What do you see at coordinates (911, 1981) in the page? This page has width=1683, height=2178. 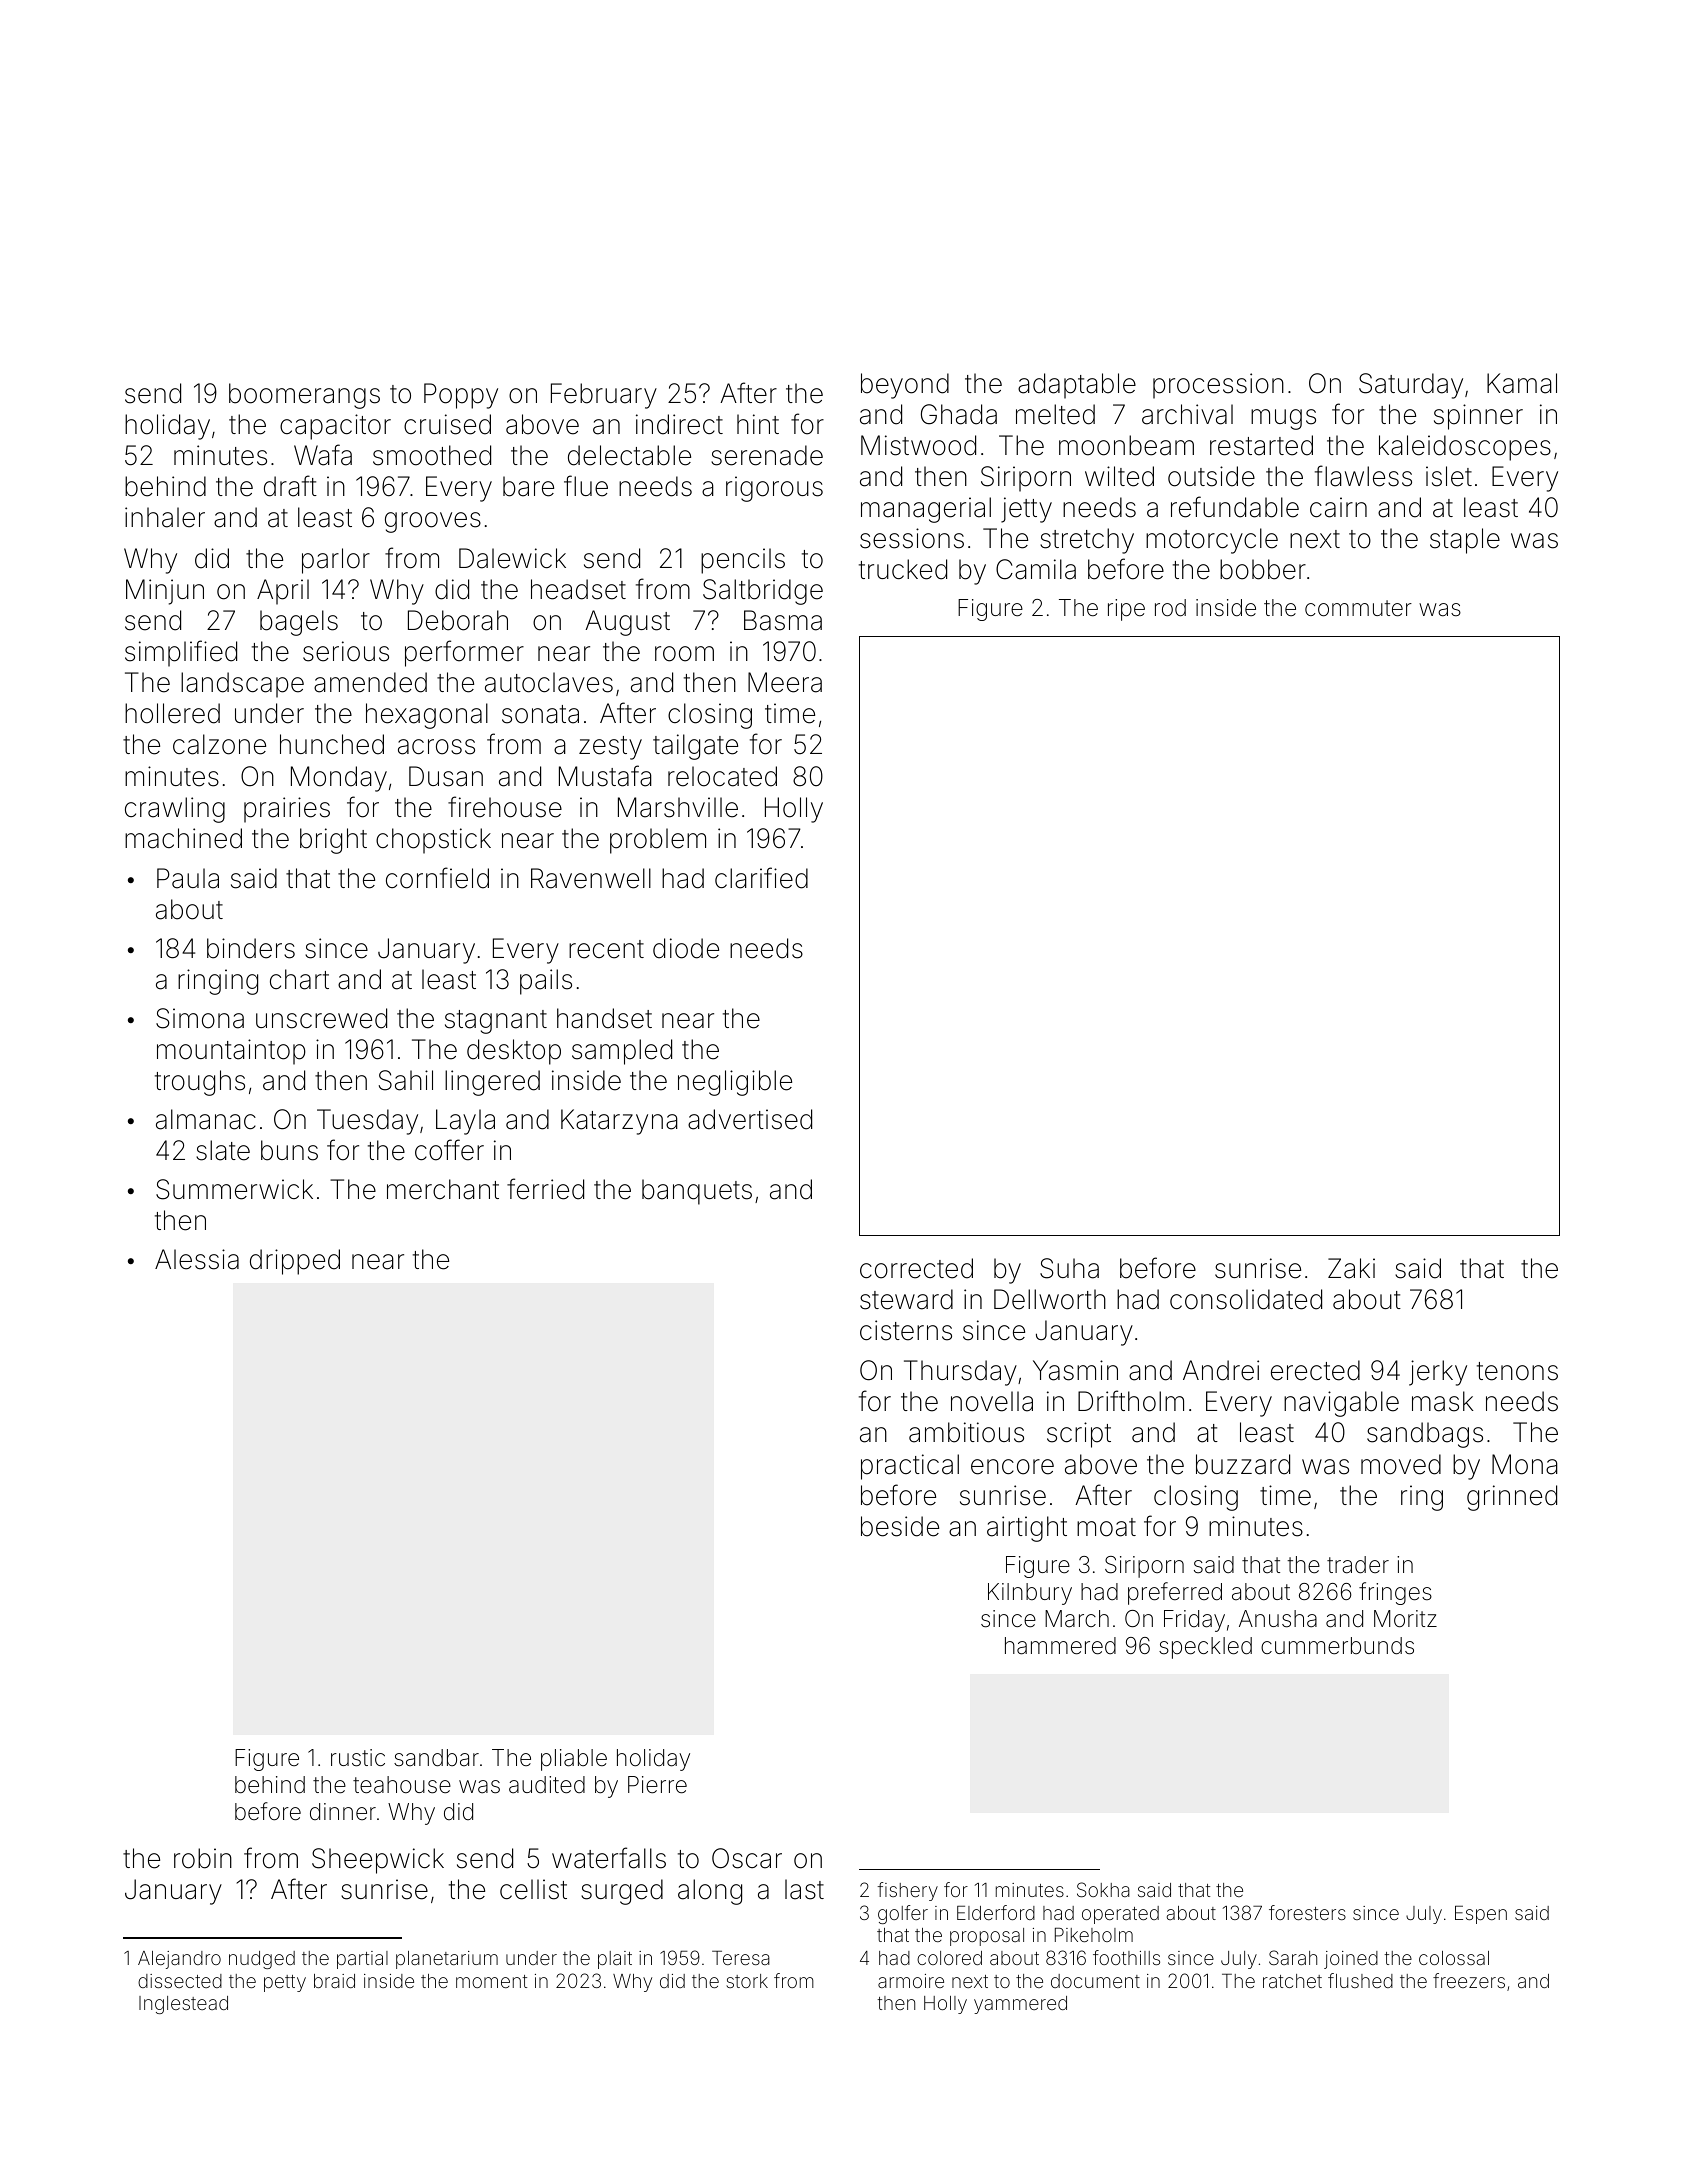 I see `armoire` at bounding box center [911, 1981].
